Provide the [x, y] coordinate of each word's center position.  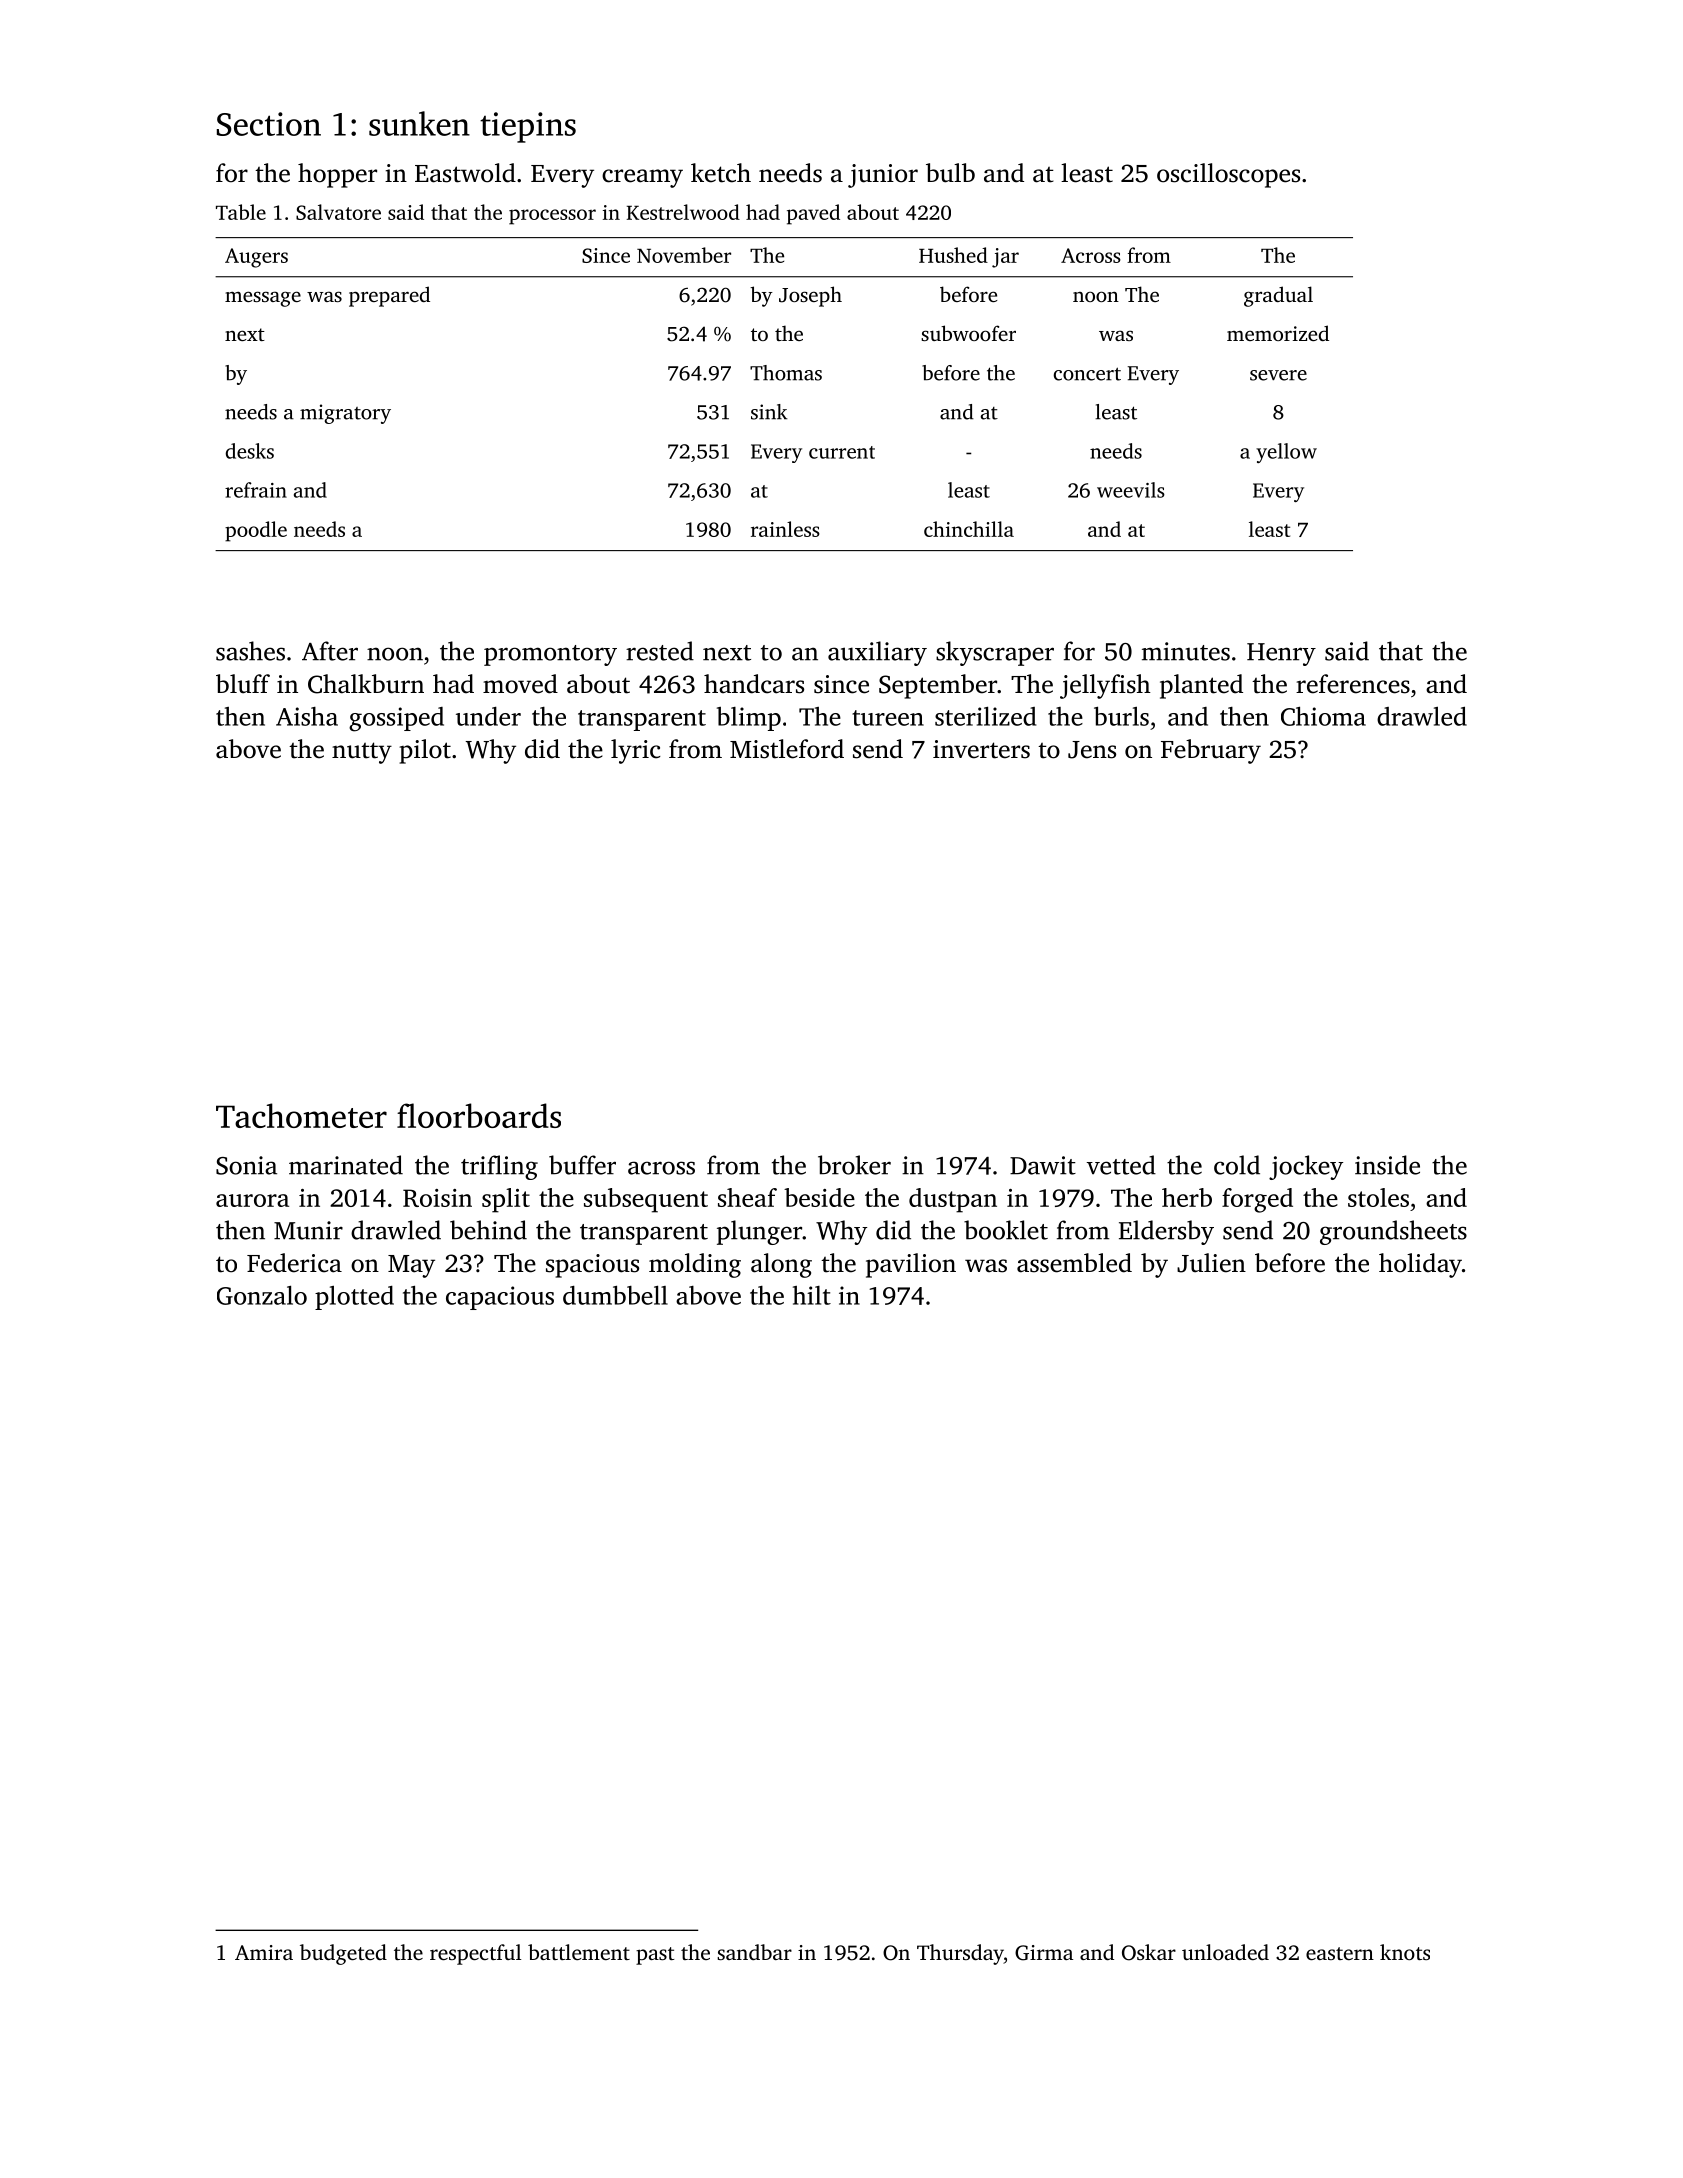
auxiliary [877, 653]
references [1353, 684]
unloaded [1225, 1952]
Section [269, 124]
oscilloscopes [1228, 175]
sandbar [754, 1952]
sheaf [747, 1197]
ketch [721, 173]
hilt [812, 1295]
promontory [550, 655]
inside [1387, 1165]
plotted [354, 1298]
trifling [499, 1167]
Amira [264, 1952]
